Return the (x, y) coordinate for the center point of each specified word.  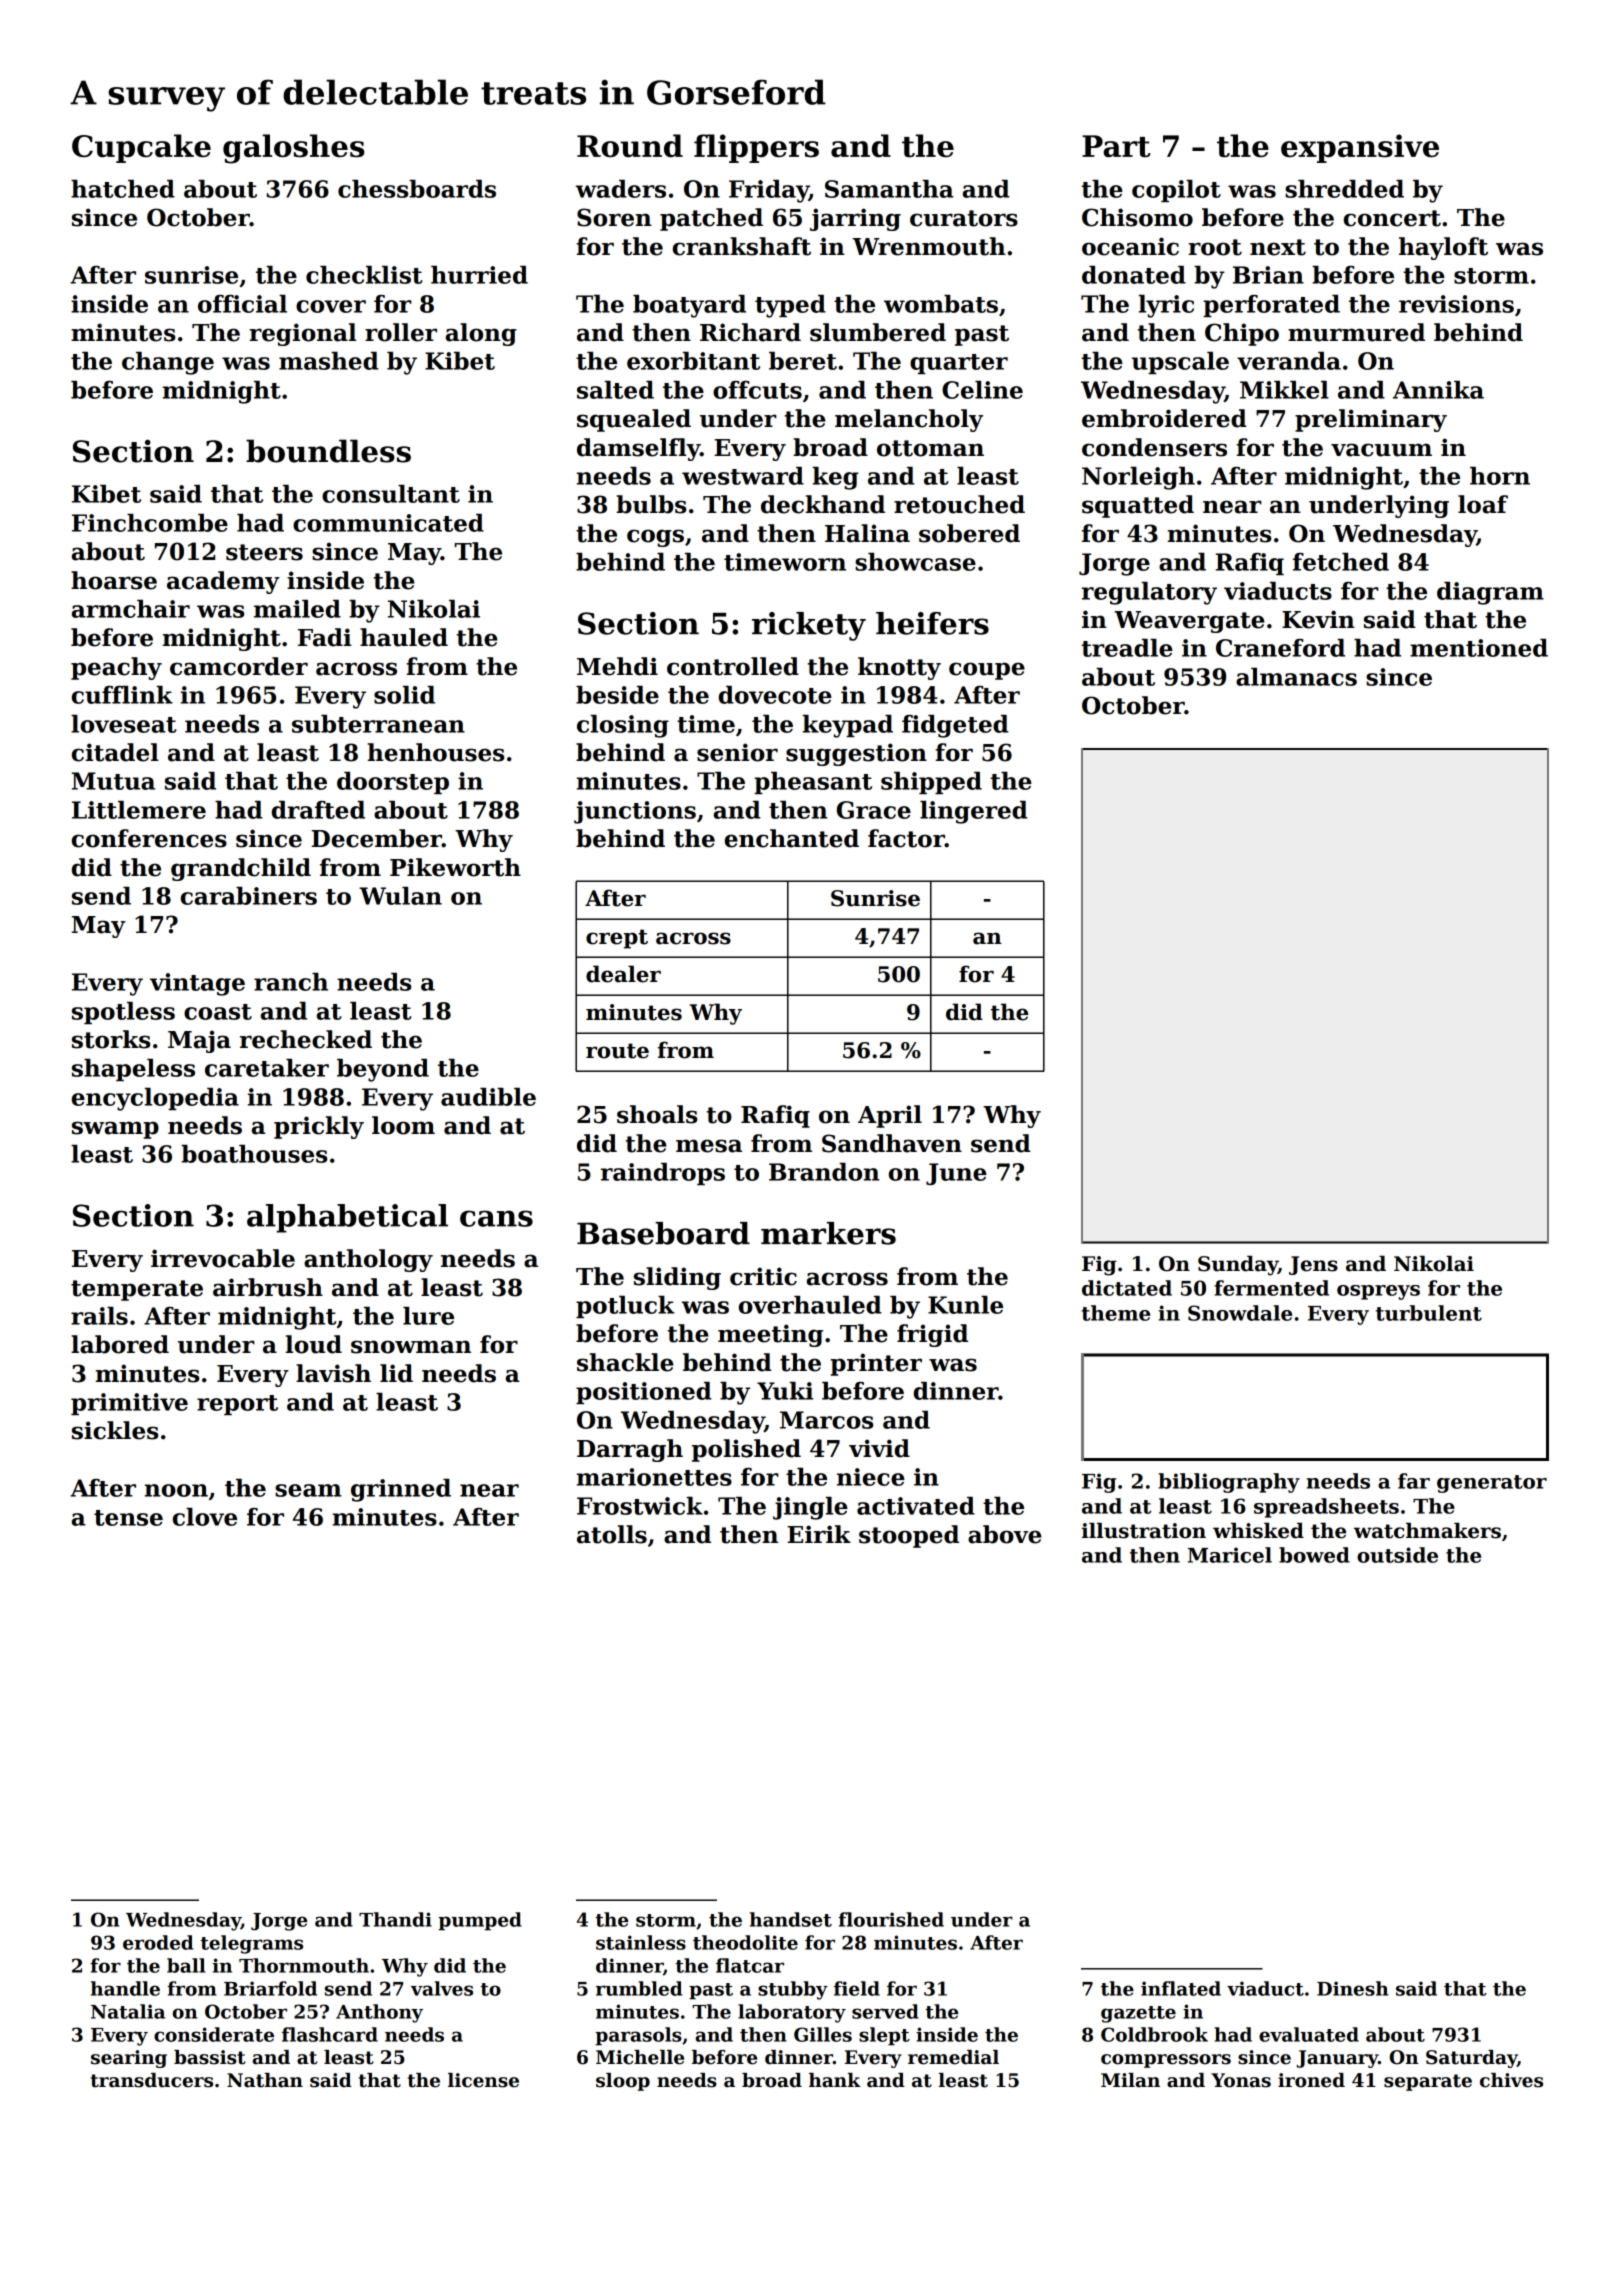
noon (176, 1490)
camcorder (239, 666)
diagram (1490, 593)
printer (876, 1364)
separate (1428, 2082)
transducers (151, 2080)
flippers (756, 148)
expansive (1360, 148)
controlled (733, 666)
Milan (1130, 2080)
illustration (1144, 1530)
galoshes (294, 149)
